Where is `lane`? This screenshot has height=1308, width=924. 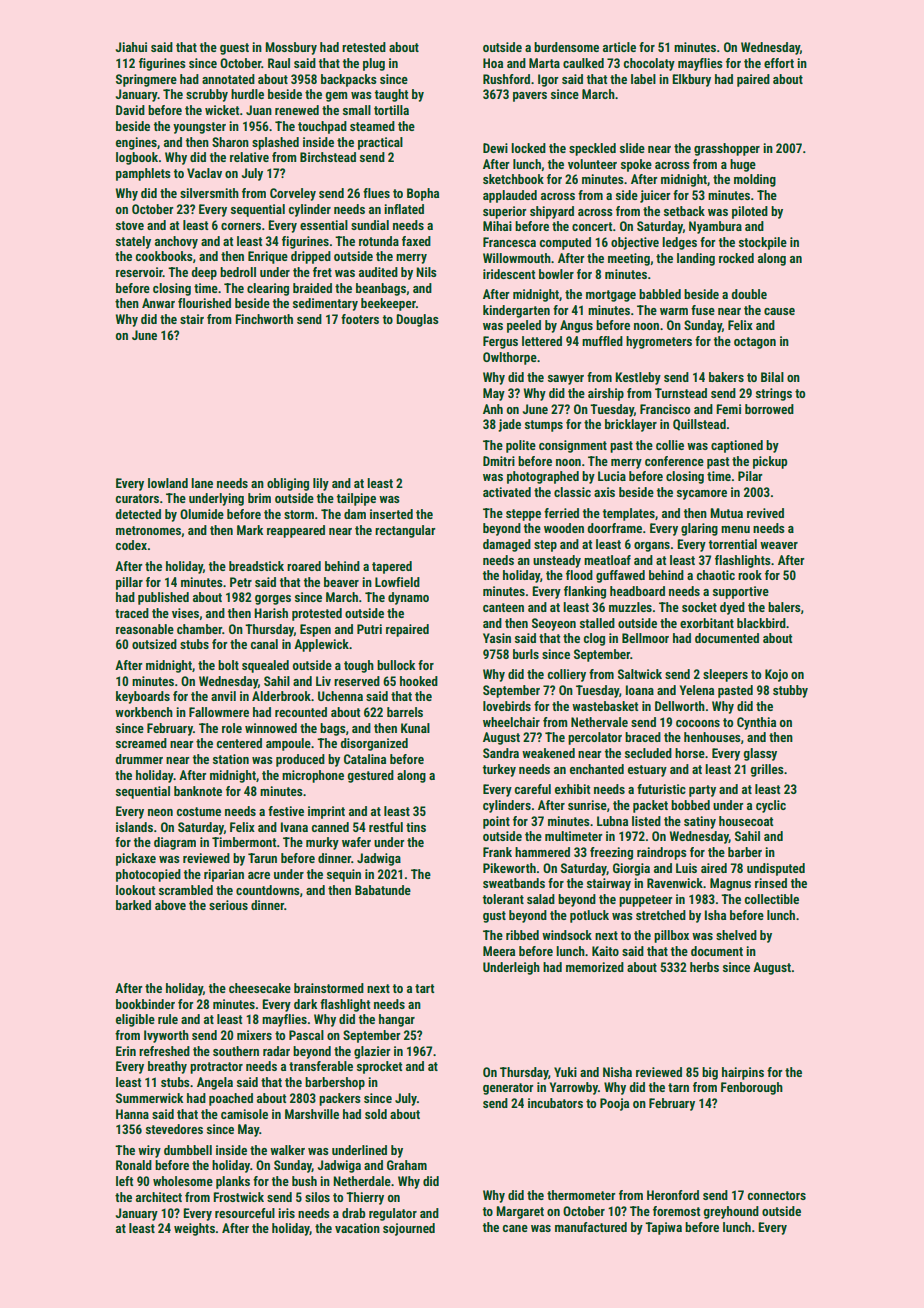
lane is located at coordinates (202, 483).
